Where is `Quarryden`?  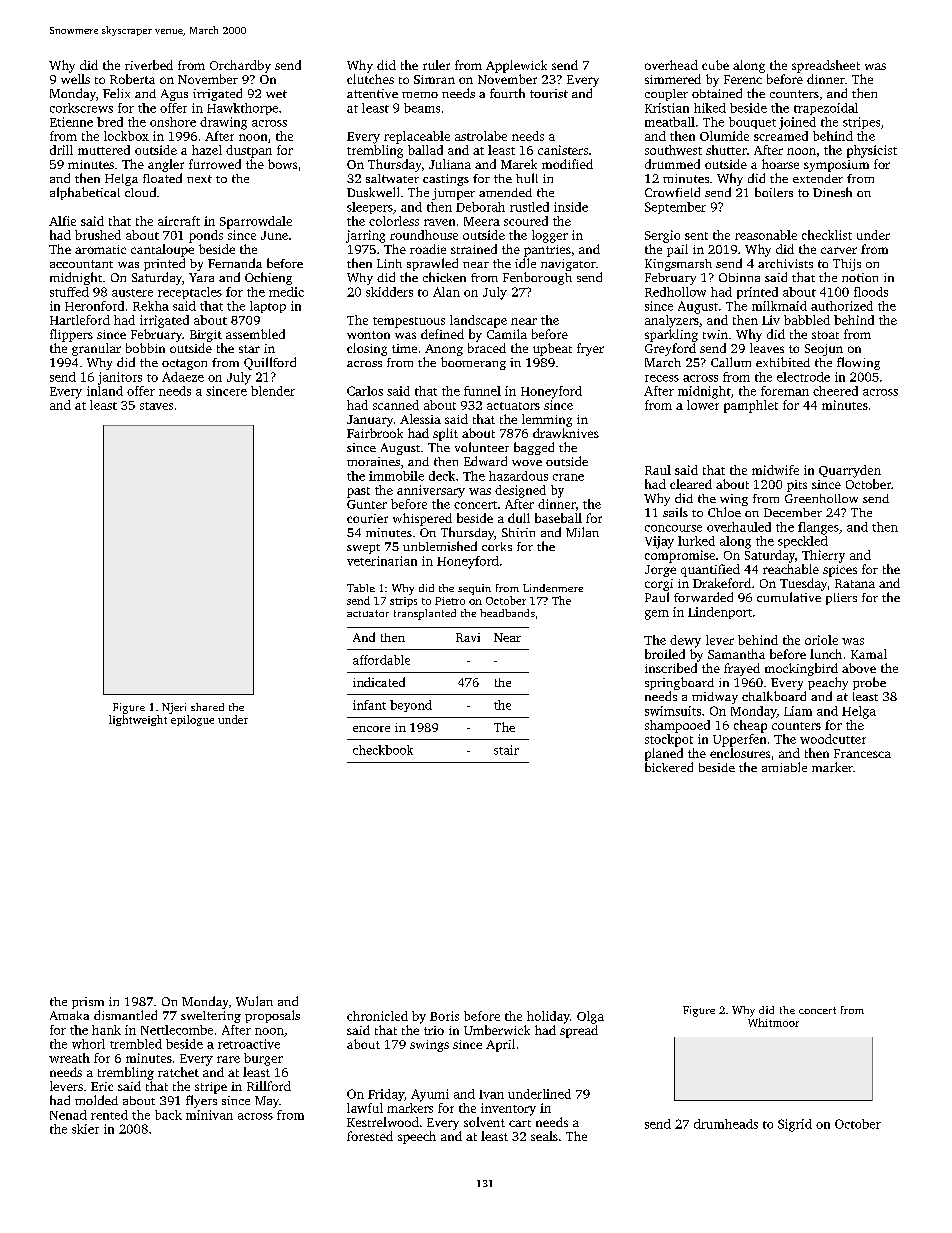
Quarryden is located at coordinates (850, 471).
